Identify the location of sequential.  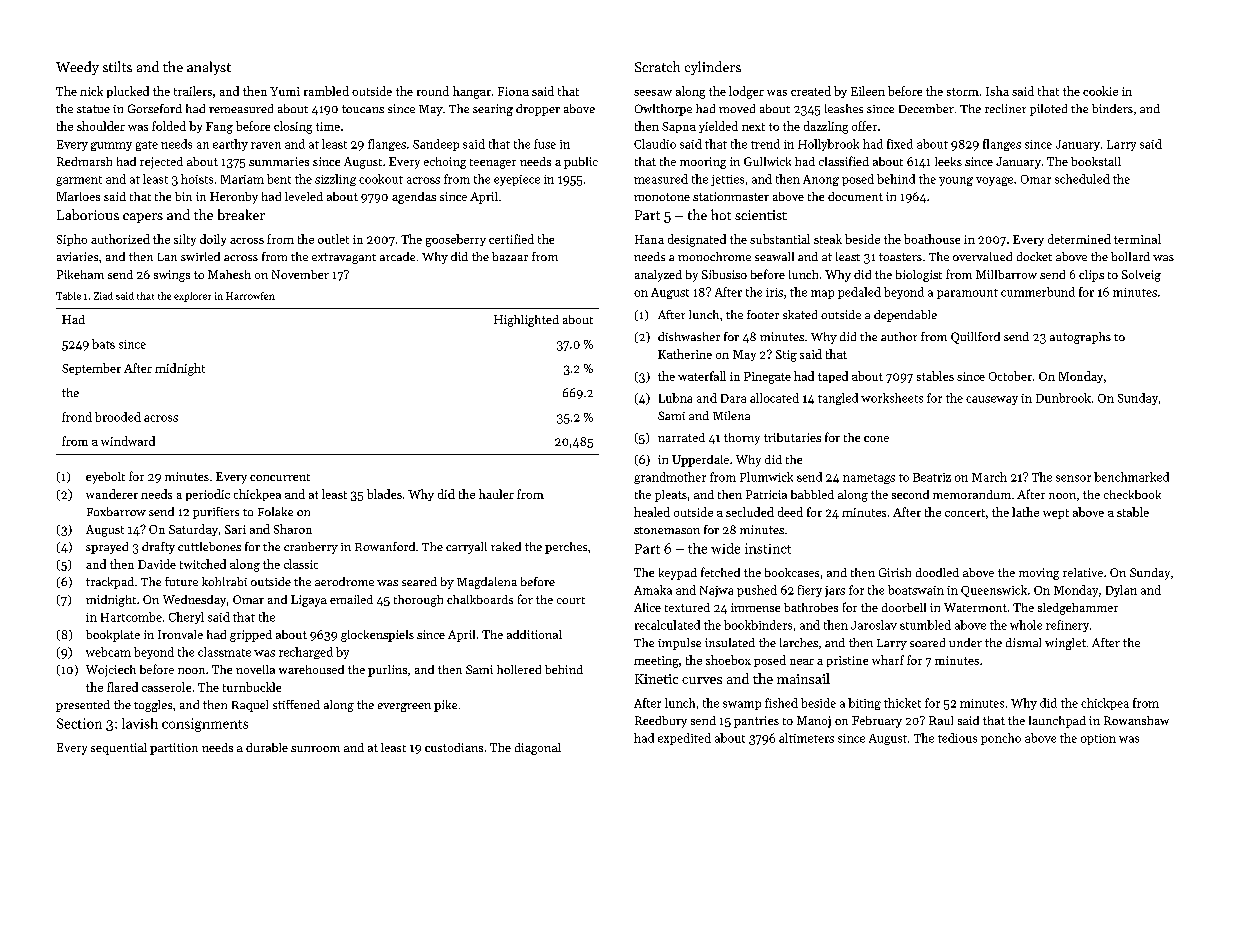
(119, 749).
